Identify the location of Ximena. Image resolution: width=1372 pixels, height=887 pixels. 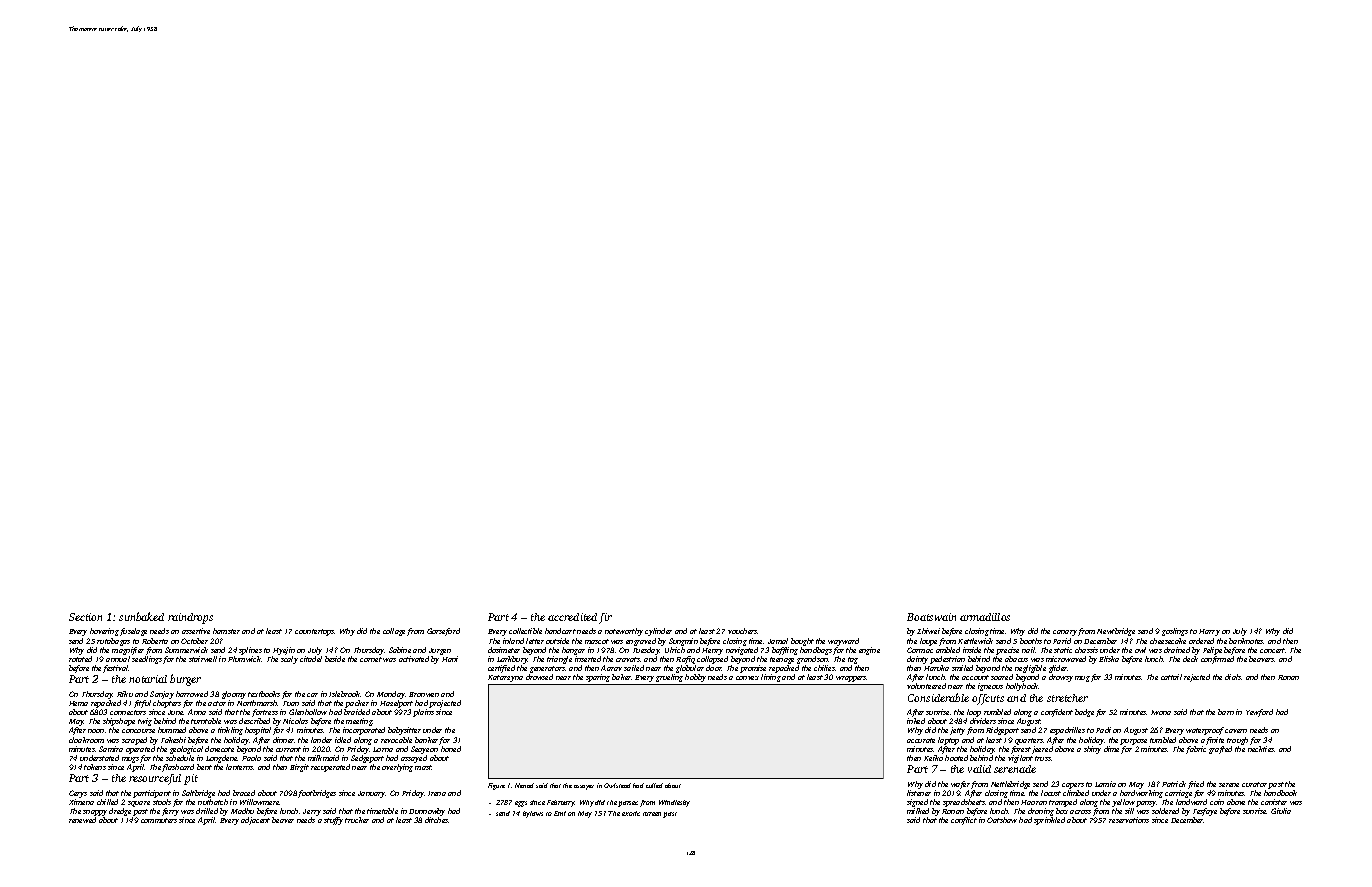
(81, 802).
